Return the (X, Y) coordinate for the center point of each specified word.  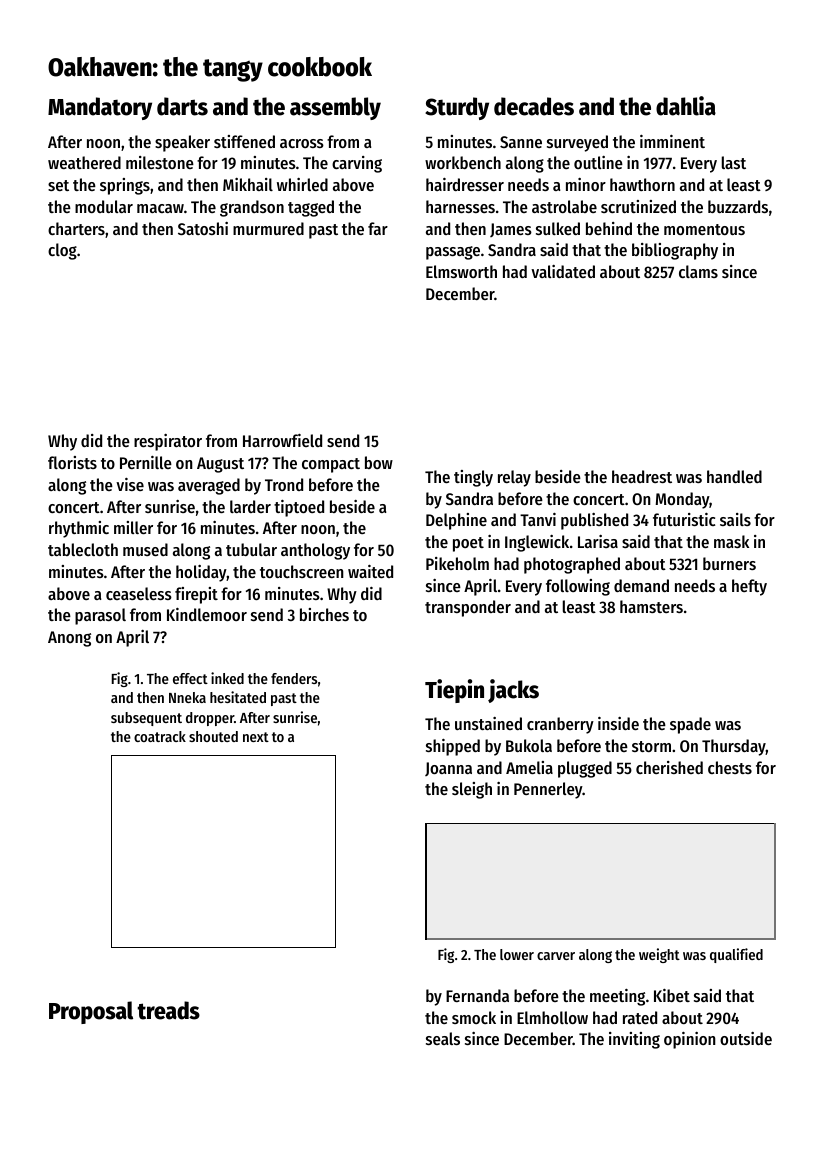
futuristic (684, 519)
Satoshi (203, 228)
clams (698, 271)
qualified (736, 955)
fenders (294, 678)
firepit (196, 595)
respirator (168, 442)
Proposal (91, 1012)
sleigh (472, 790)
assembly (335, 108)
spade (690, 725)
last (734, 162)
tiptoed (299, 508)
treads (168, 1010)
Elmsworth (461, 271)
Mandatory (100, 108)
